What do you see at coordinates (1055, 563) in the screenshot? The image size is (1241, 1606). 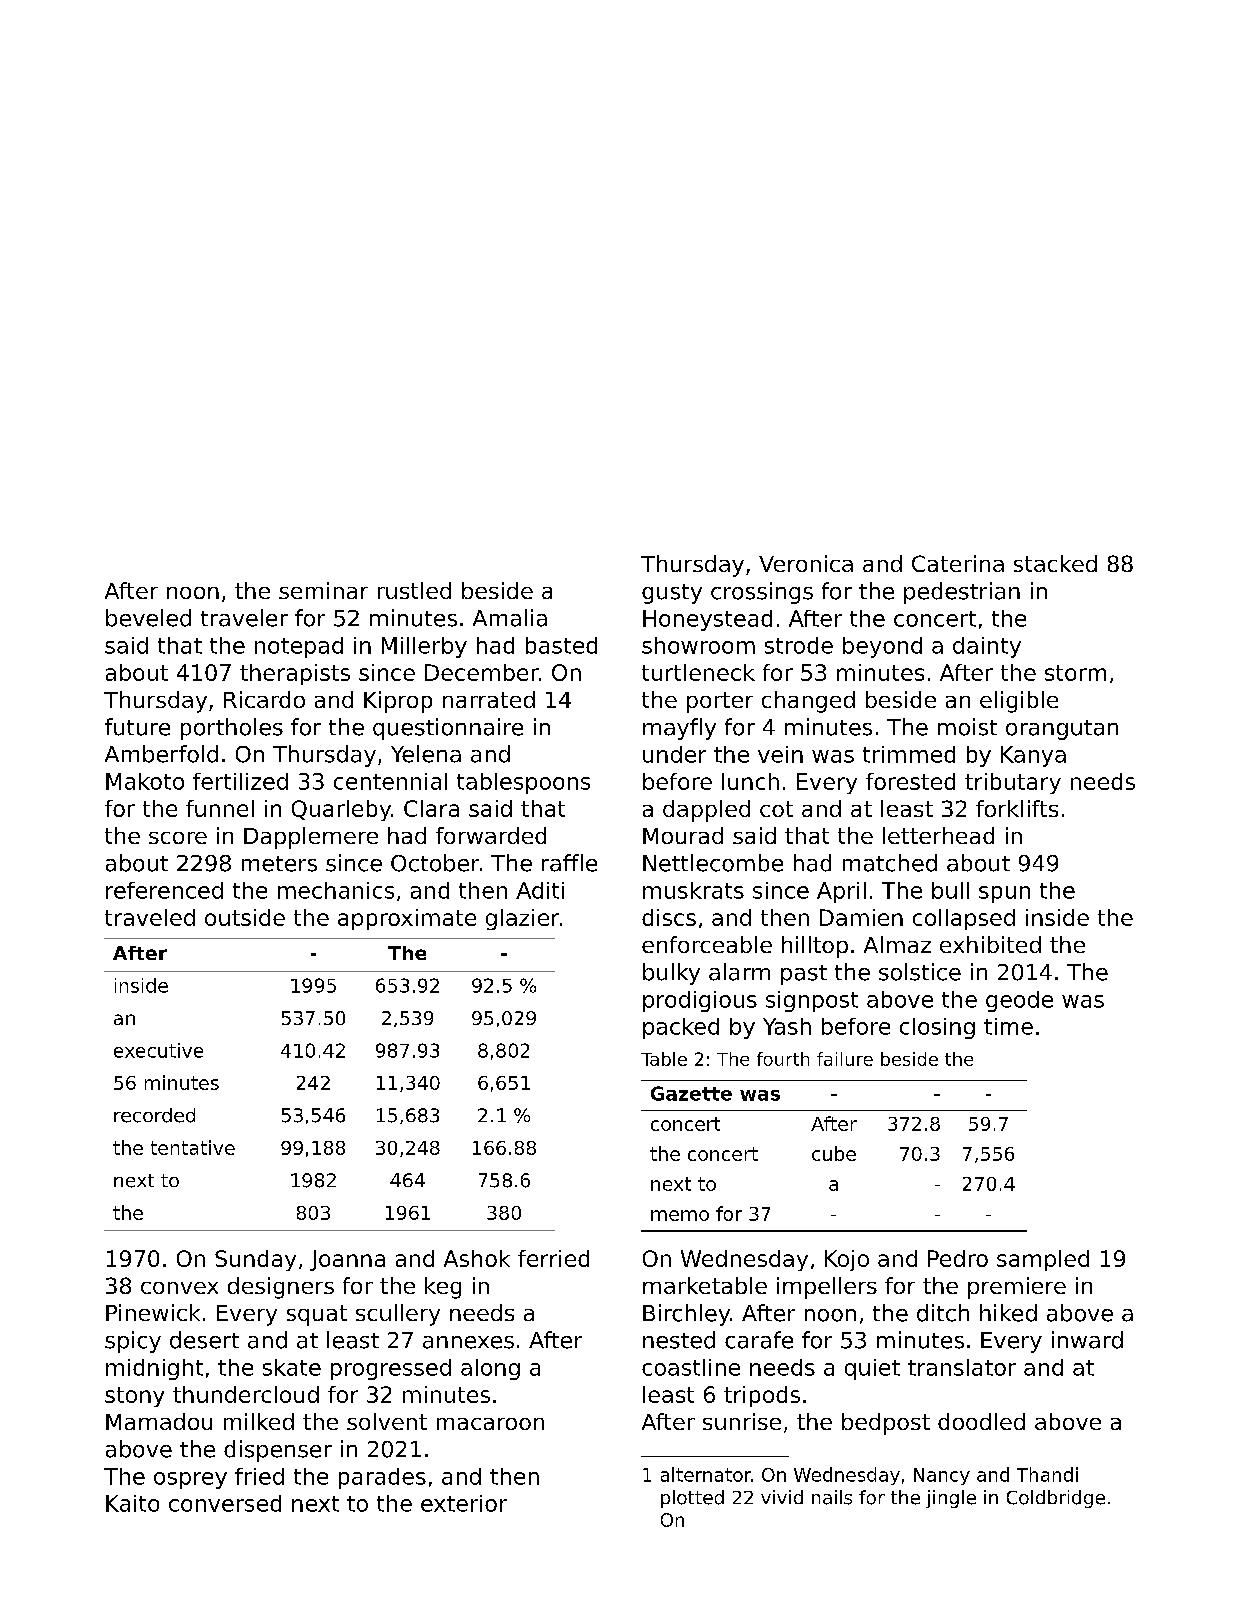 I see `stacked` at bounding box center [1055, 563].
